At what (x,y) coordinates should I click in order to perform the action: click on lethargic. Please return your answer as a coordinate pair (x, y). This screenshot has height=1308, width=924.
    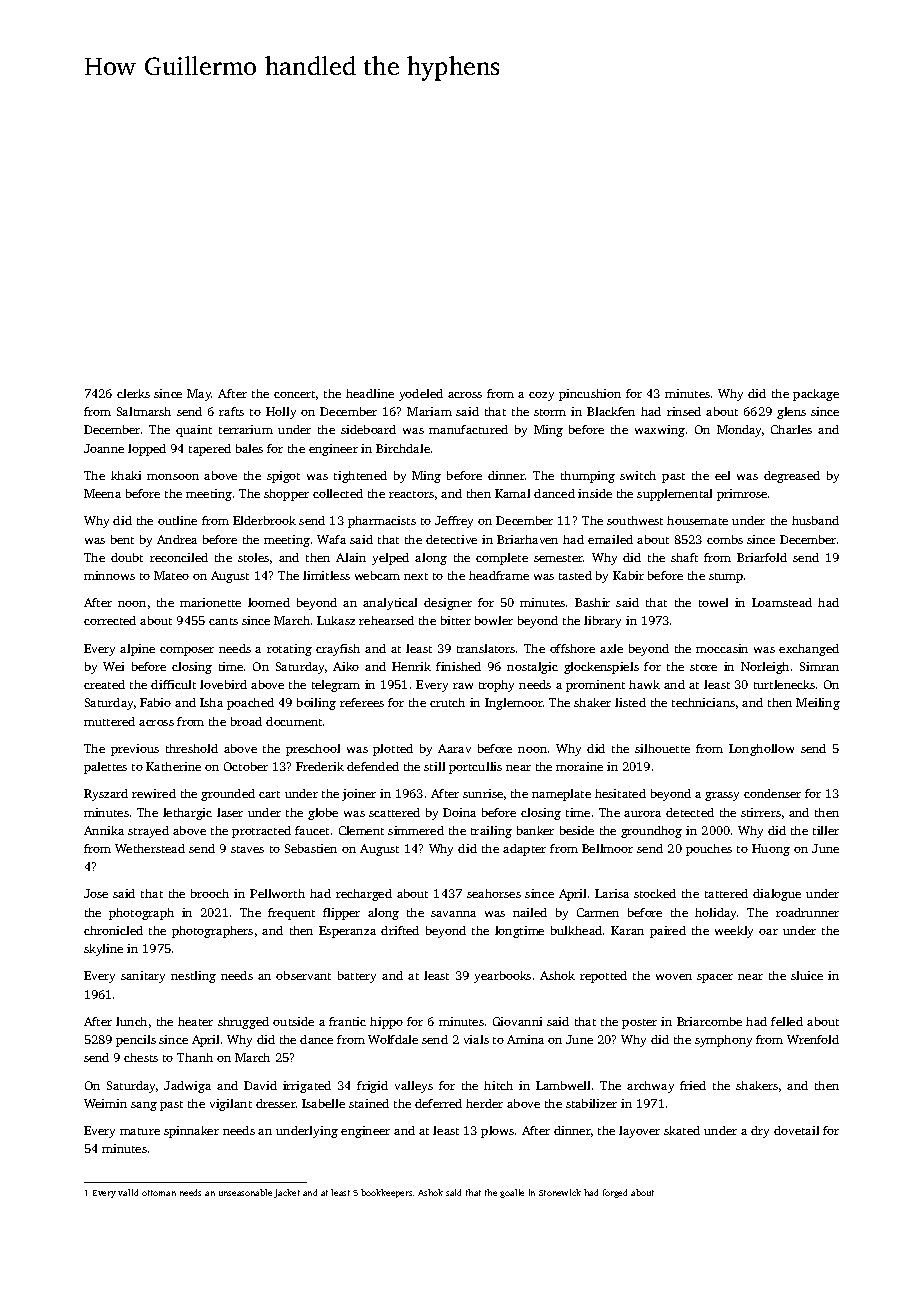
    Looking at the image, I should click on (187, 814).
